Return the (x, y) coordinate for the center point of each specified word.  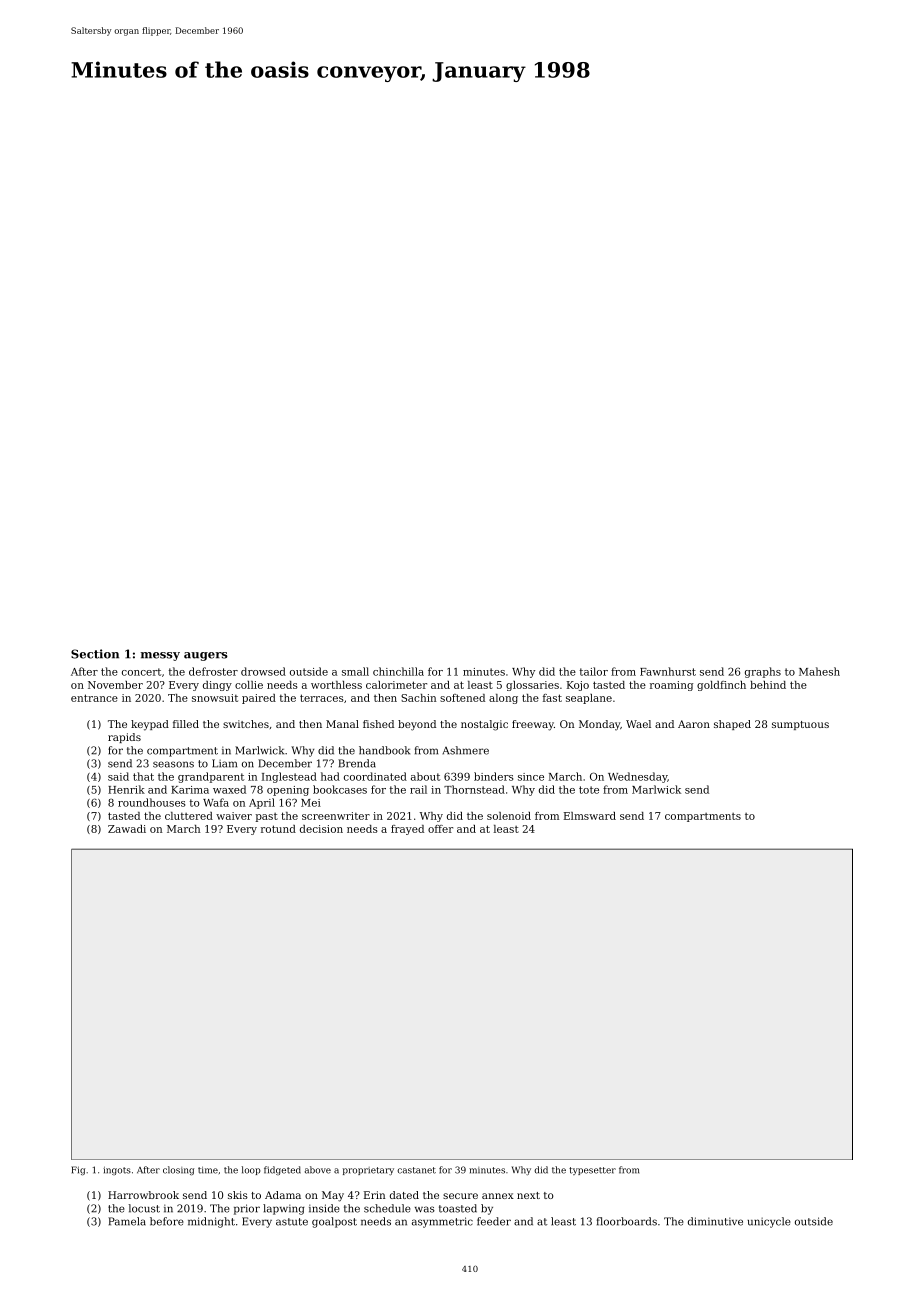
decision (321, 829)
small (355, 671)
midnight (211, 1222)
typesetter (592, 1171)
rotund (278, 829)
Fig (78, 1170)
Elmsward (590, 816)
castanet (416, 1170)
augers (206, 656)
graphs (763, 672)
